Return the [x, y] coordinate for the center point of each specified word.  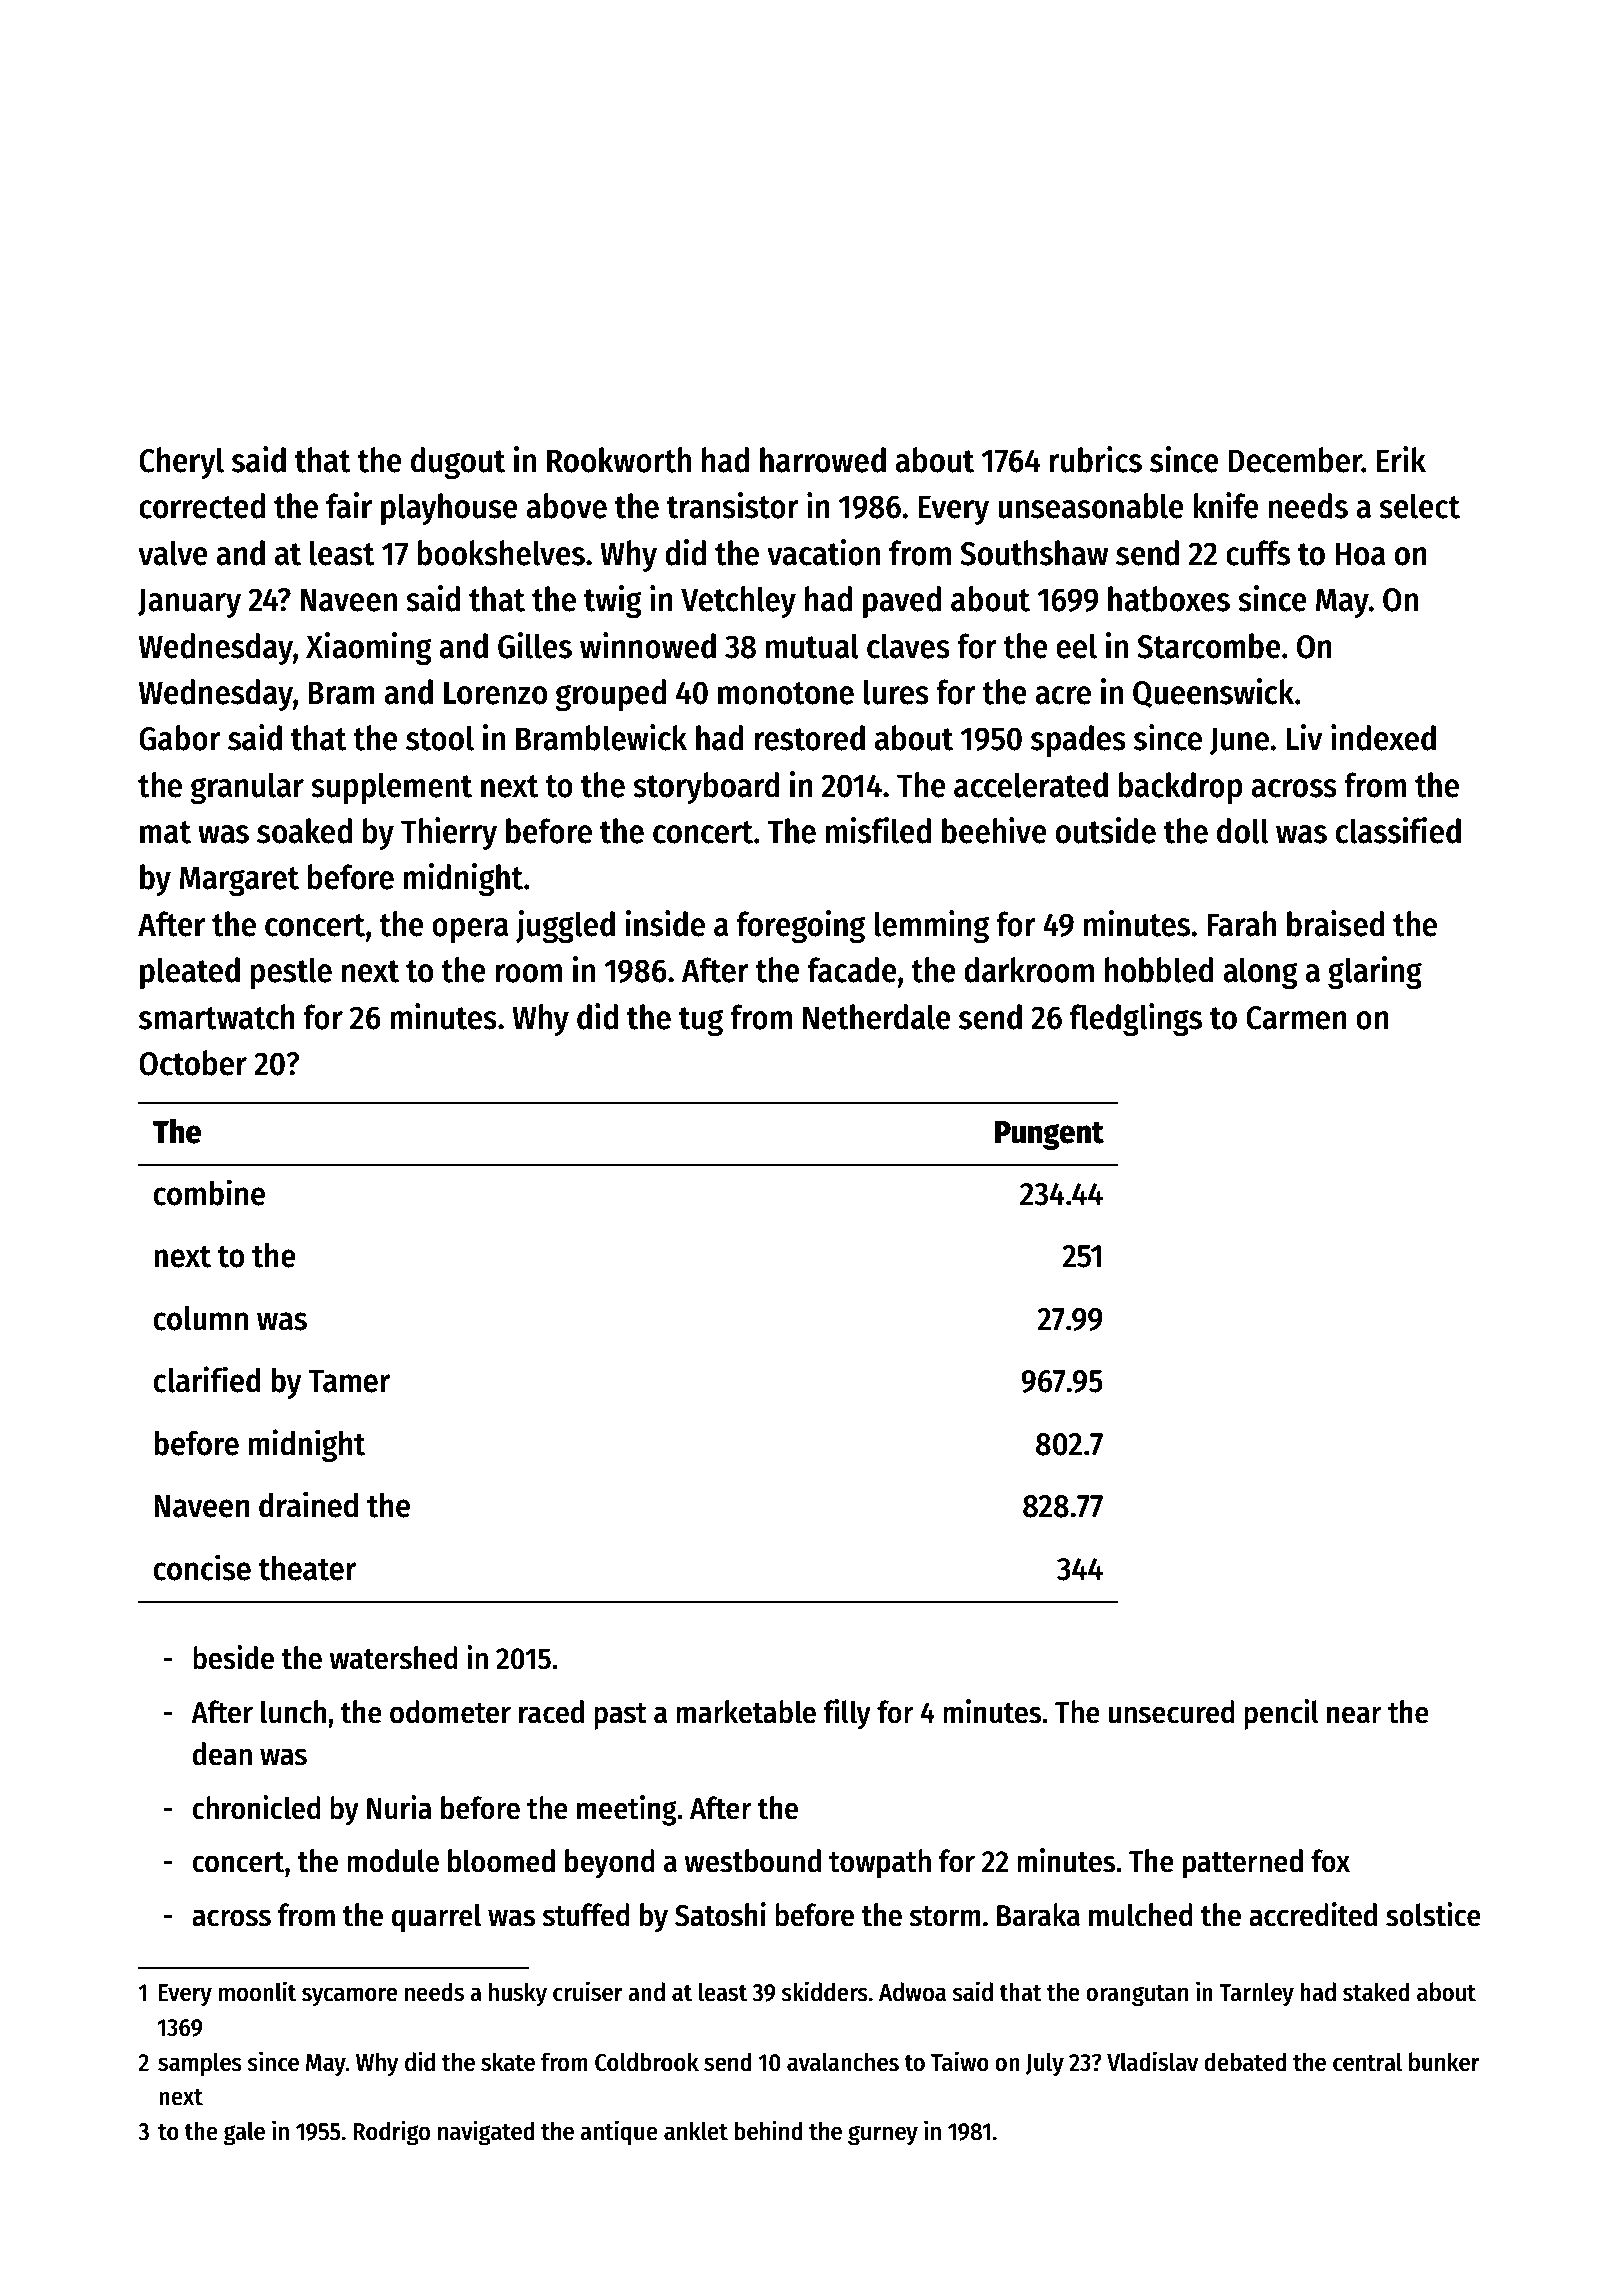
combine [209, 1192]
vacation [823, 552]
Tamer [349, 1381]
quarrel [436, 1918]
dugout [458, 463]
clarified [207, 1379]
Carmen [1296, 1018]
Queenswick [1213, 693]
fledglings [1136, 1019]
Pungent [1049, 1135]
